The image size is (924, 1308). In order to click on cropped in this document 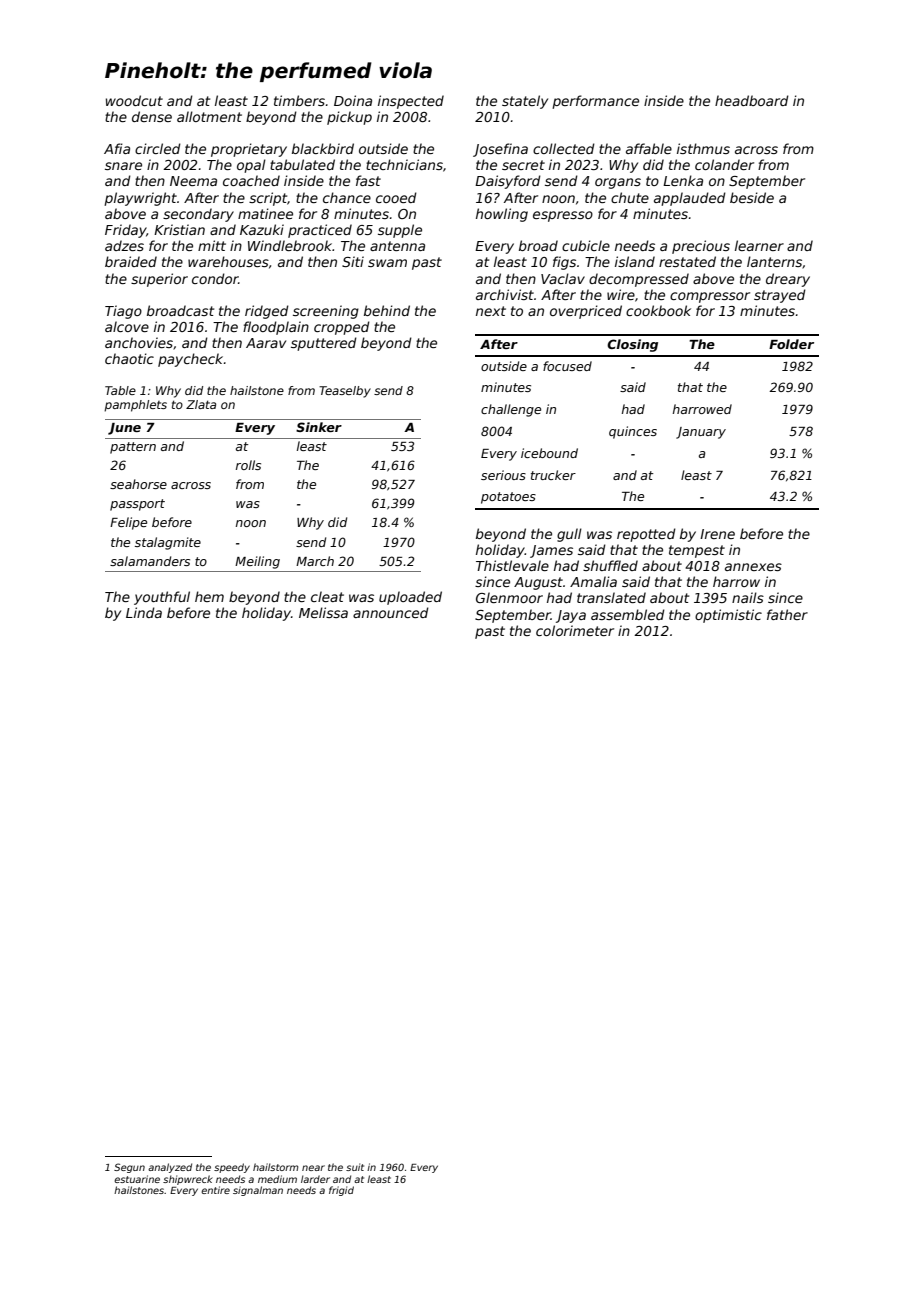, I will do `click(342, 328)`.
